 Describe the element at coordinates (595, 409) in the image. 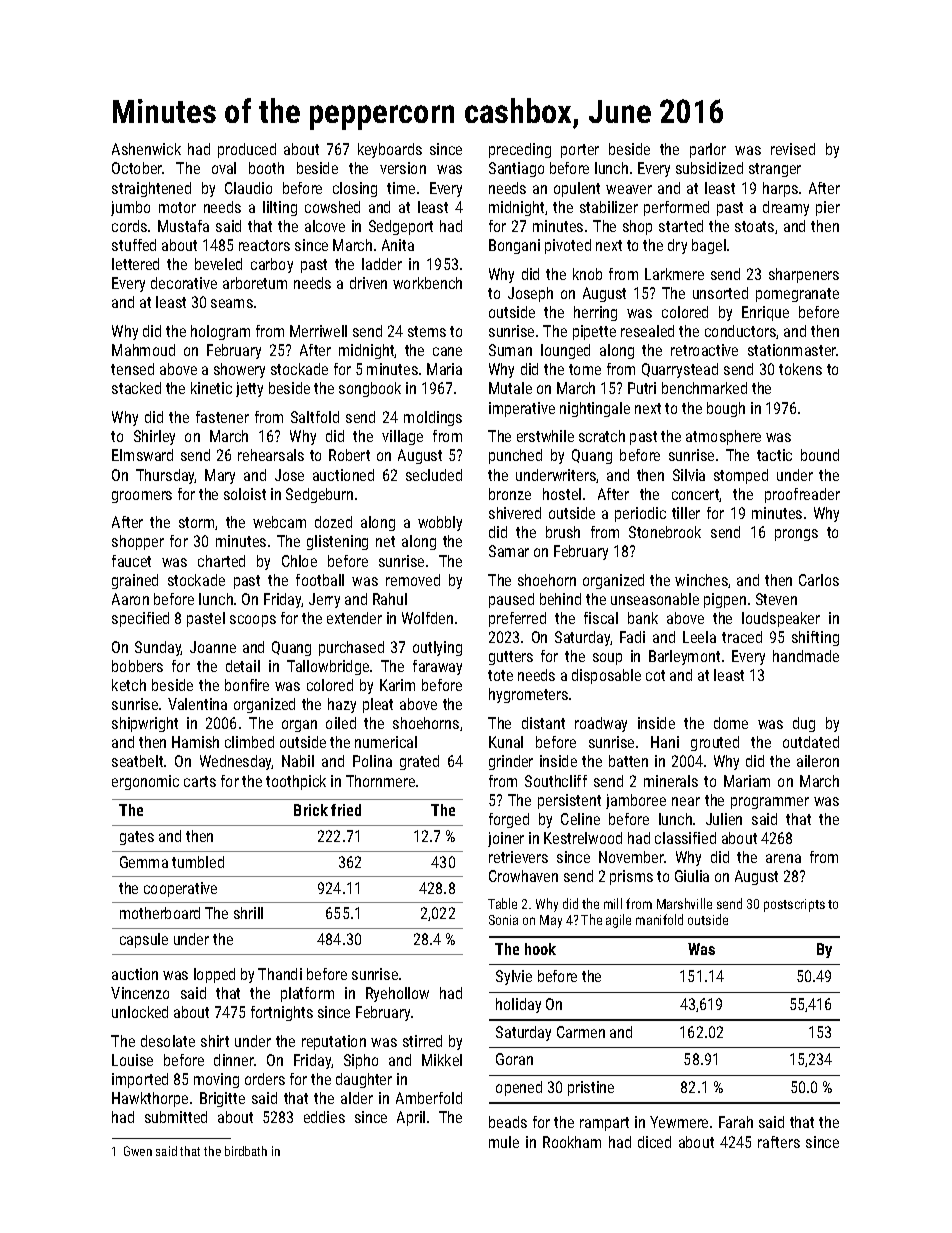

I see `nightingale` at that location.
